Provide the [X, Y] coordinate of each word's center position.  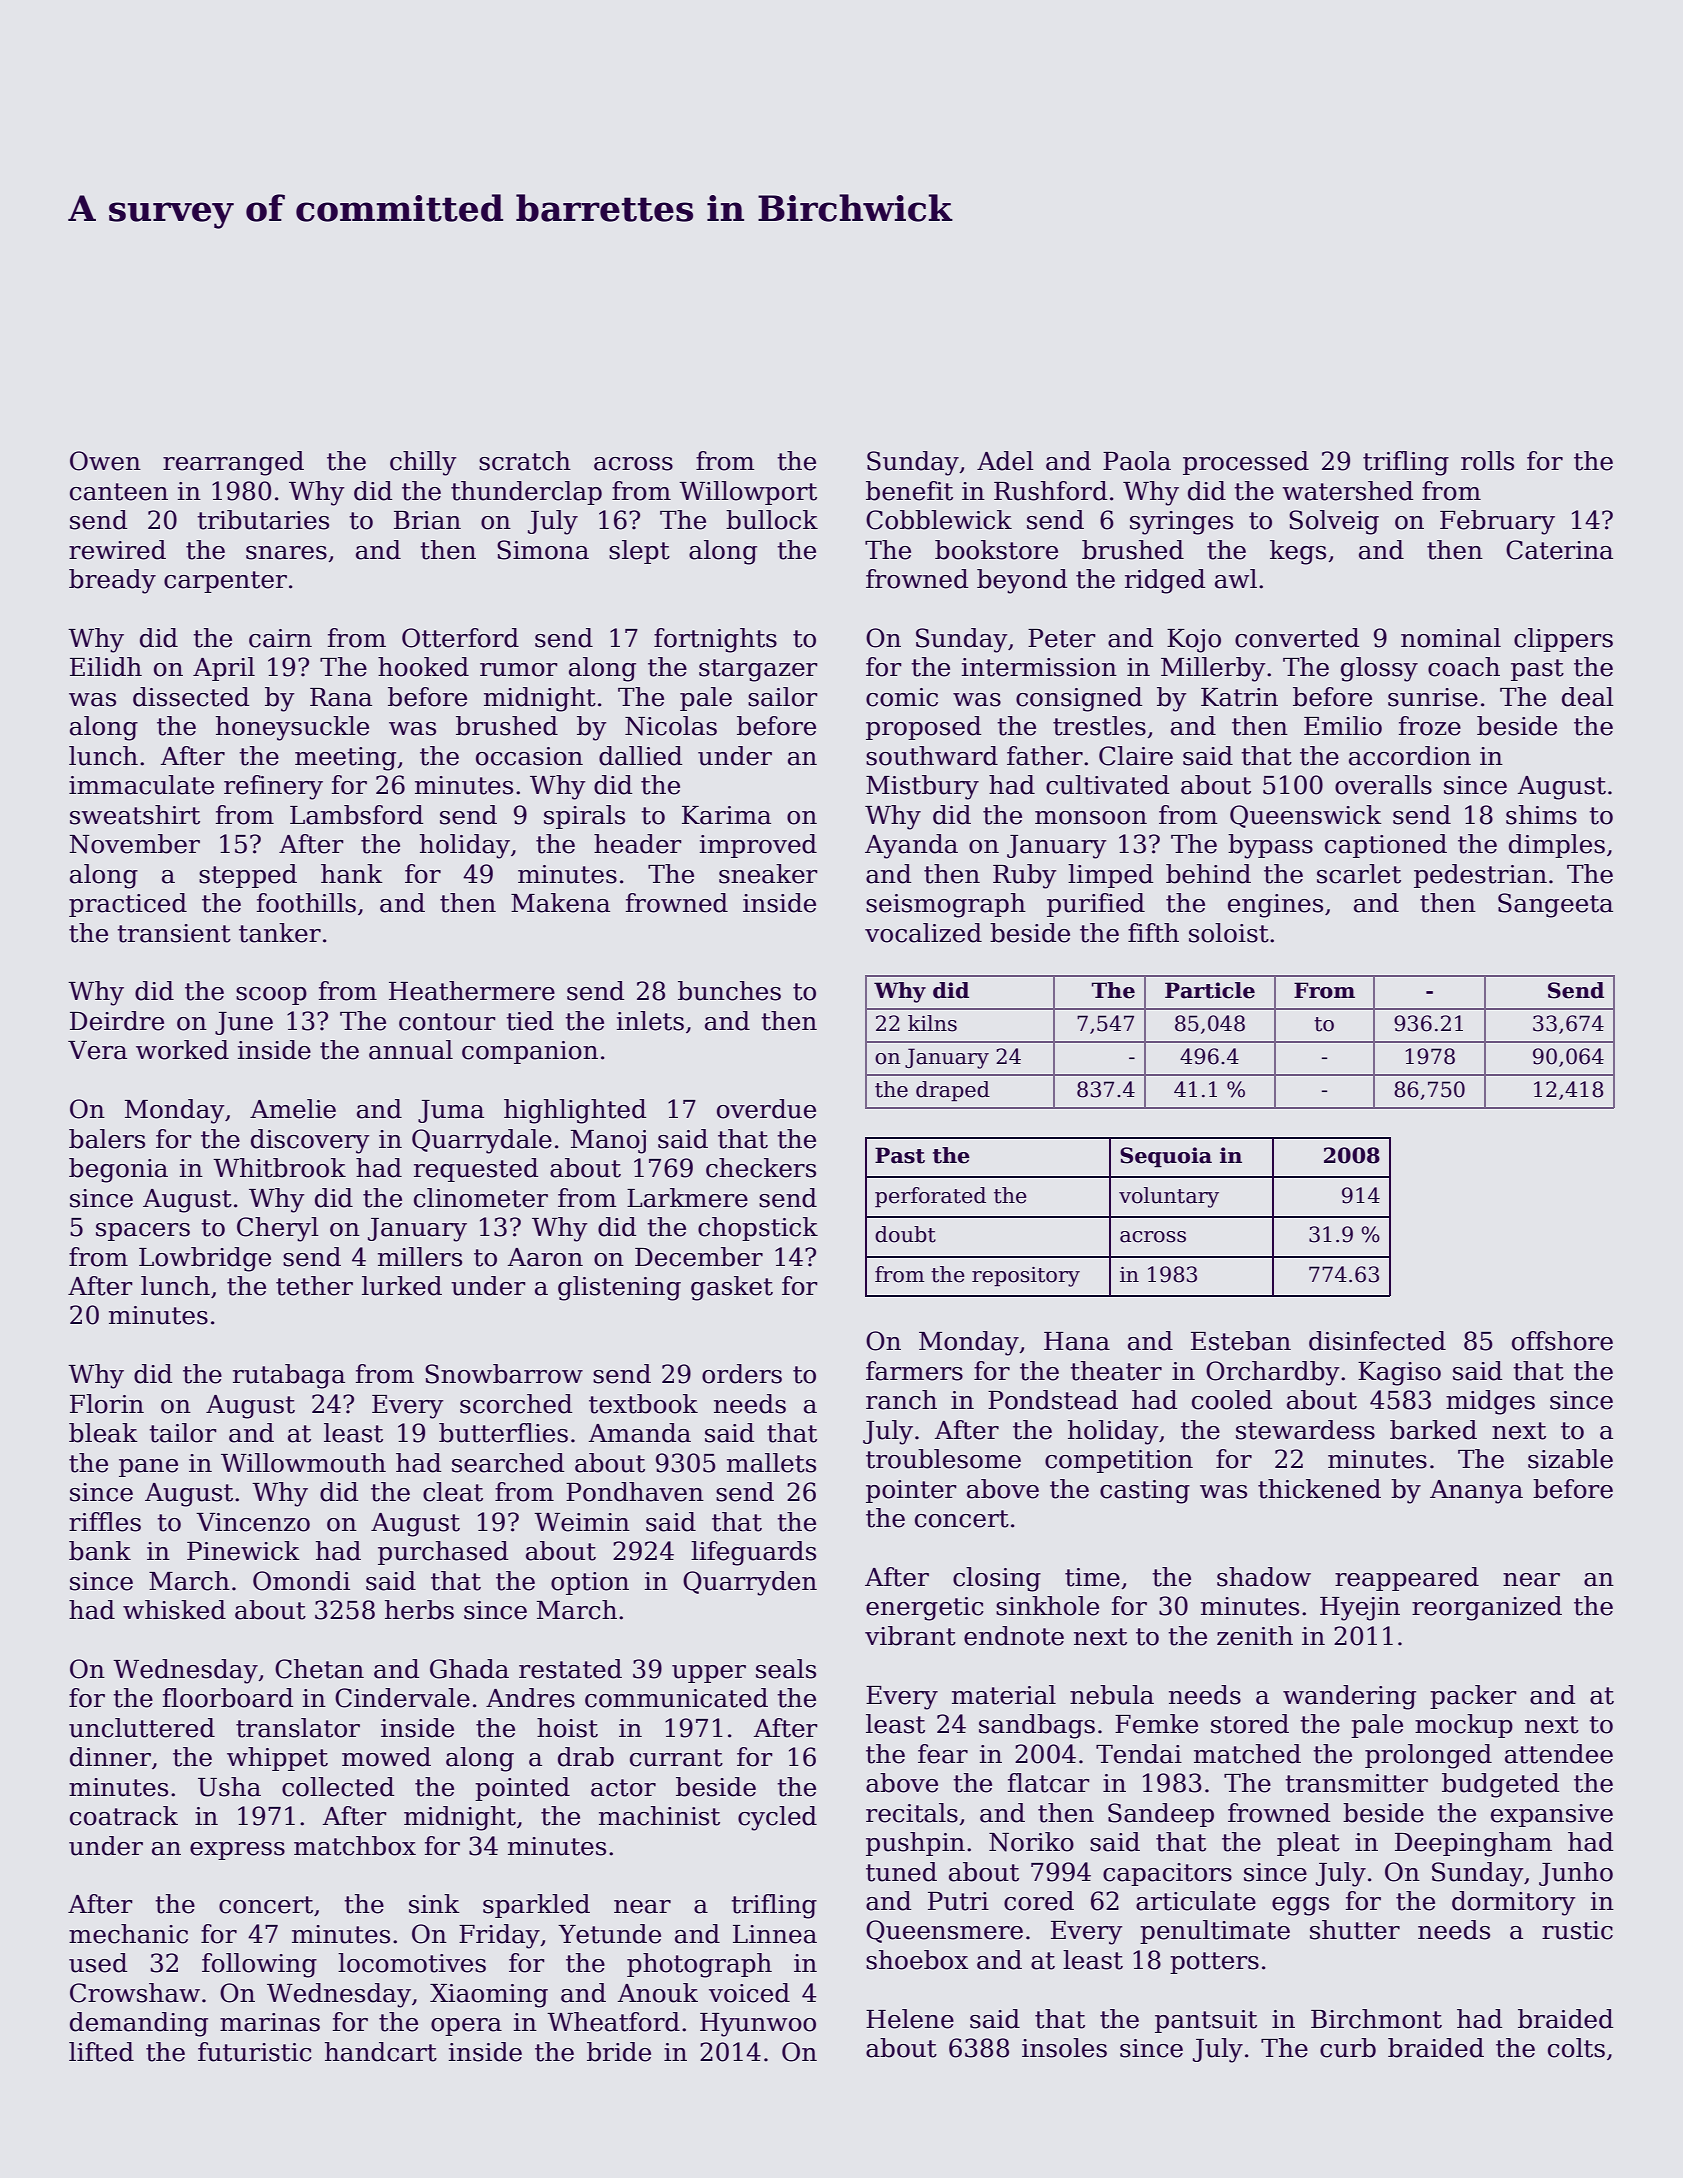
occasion [529, 756]
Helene [910, 2019]
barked [1433, 1430]
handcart [381, 2052]
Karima [726, 815]
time [1092, 1577]
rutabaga [289, 1376]
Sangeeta [1555, 905]
